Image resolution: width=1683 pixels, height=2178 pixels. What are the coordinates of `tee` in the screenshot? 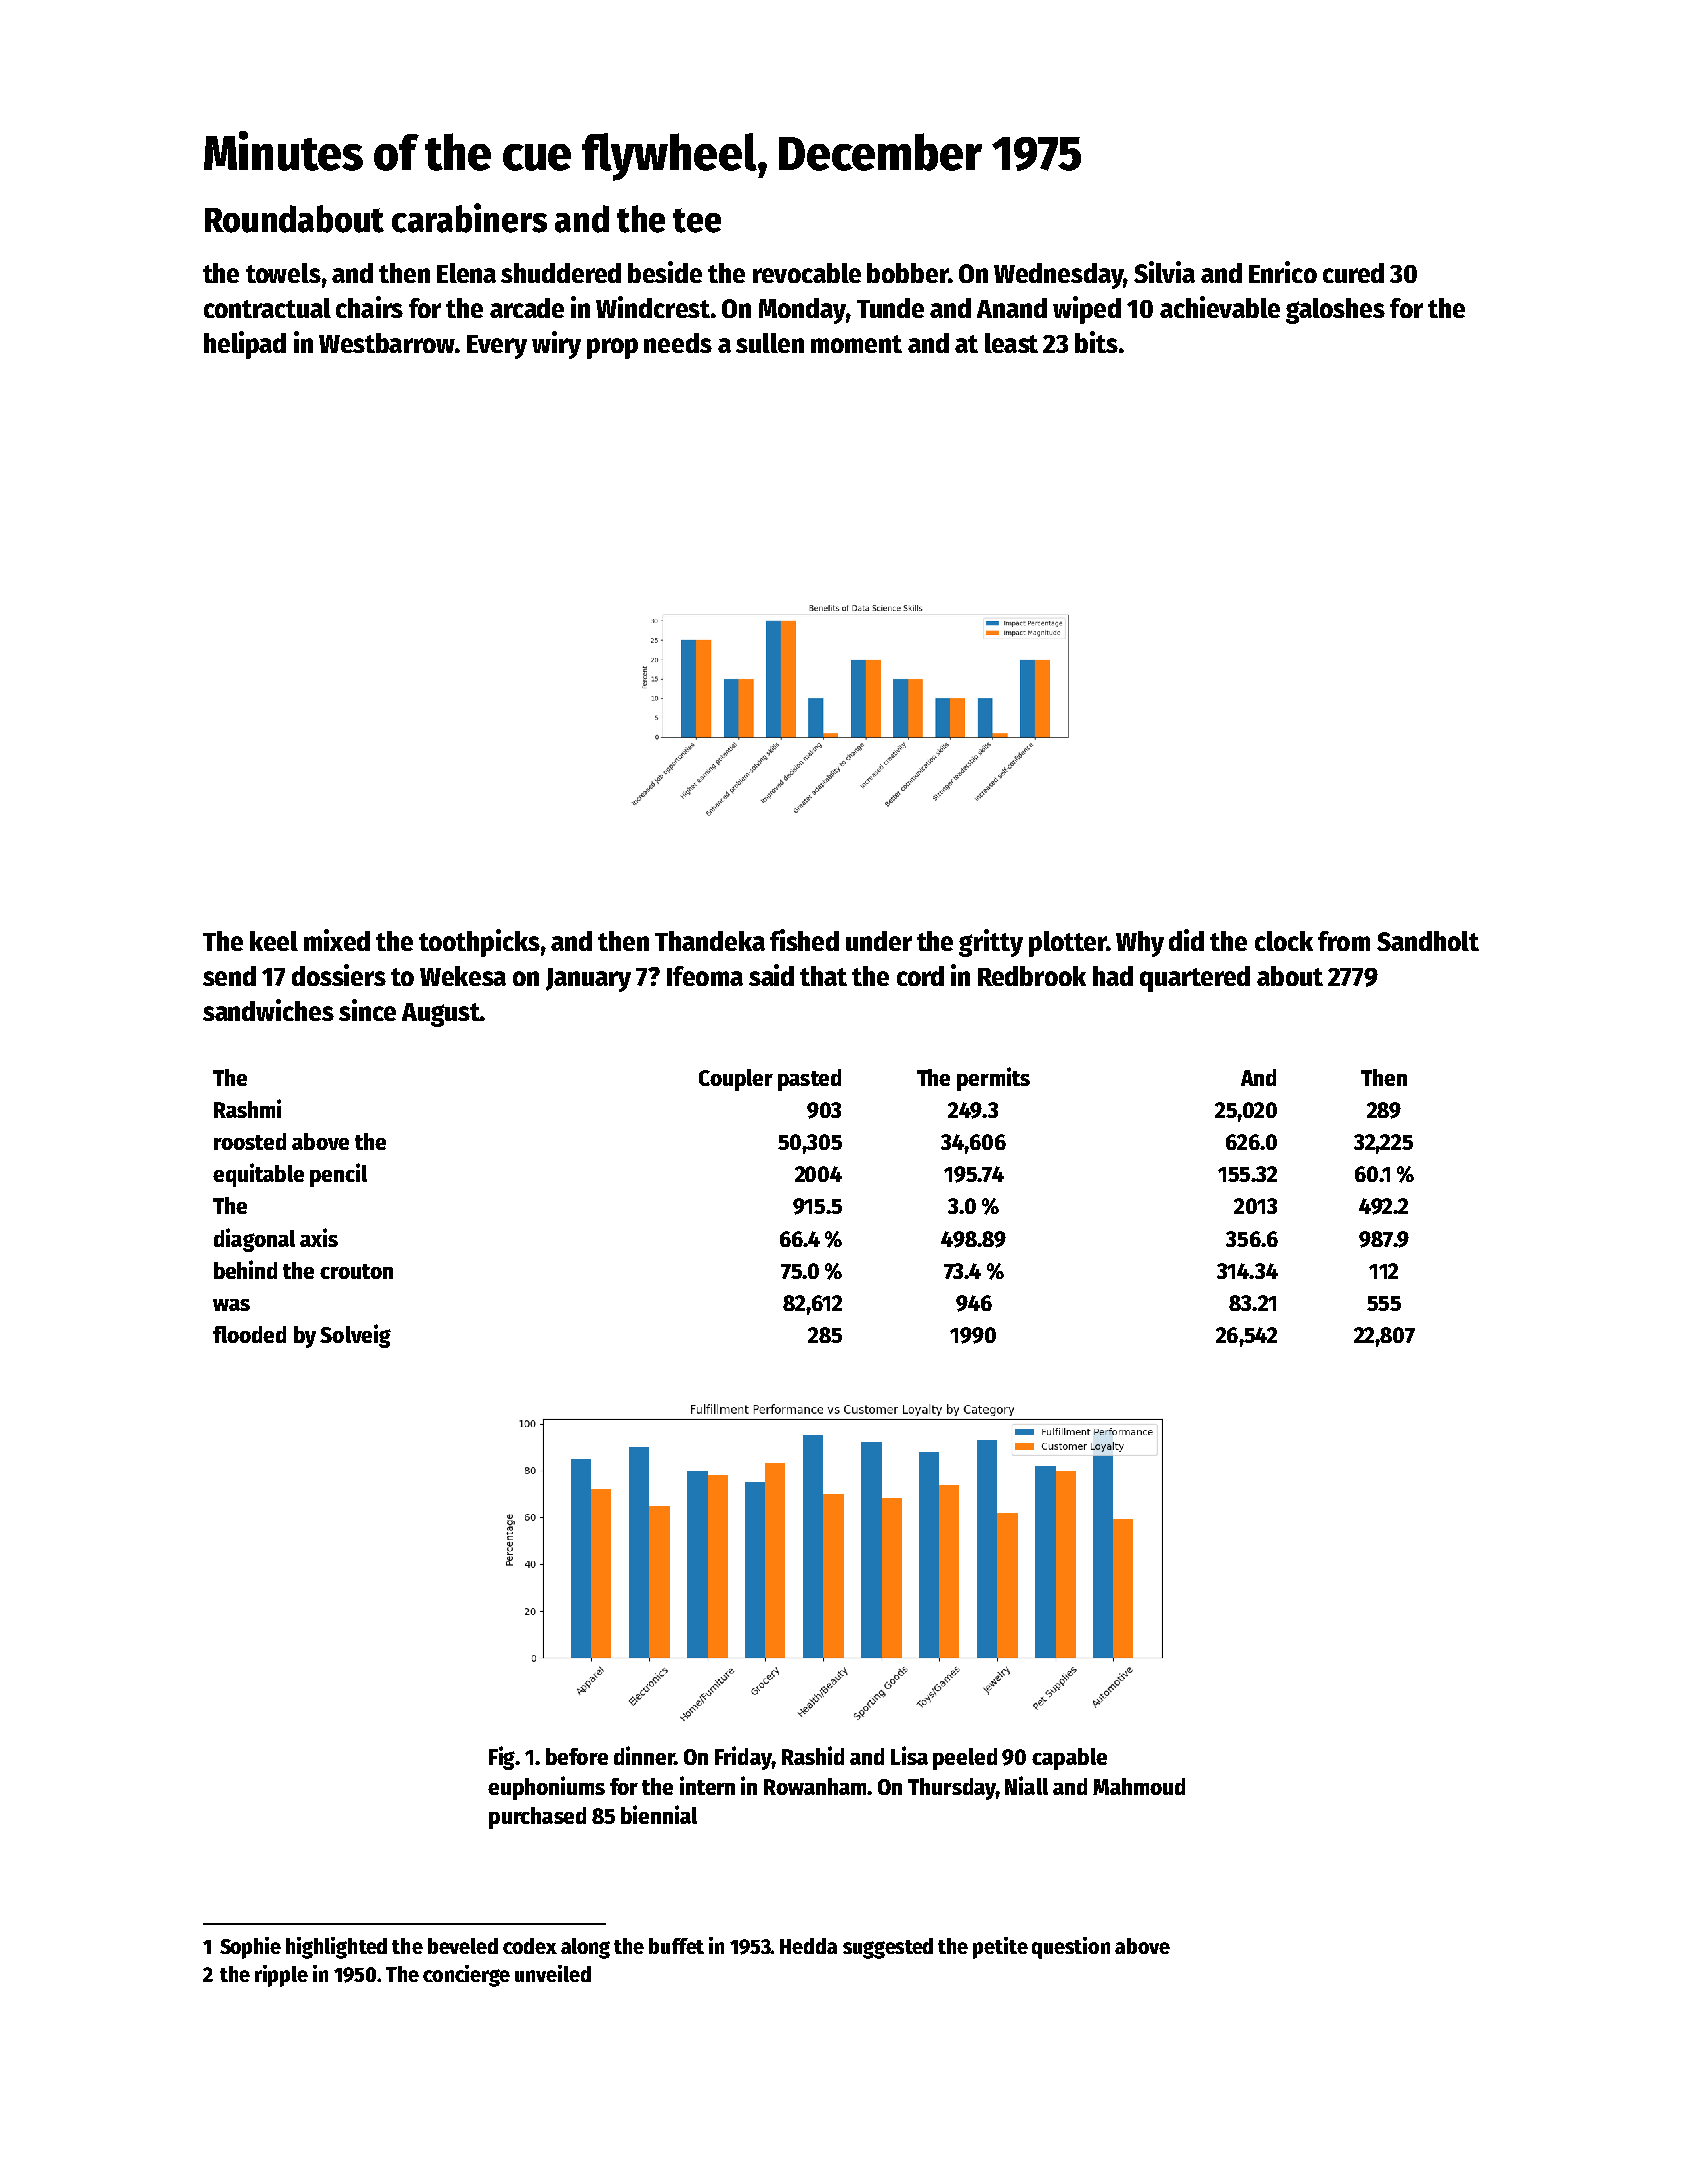 It's located at (697, 220).
